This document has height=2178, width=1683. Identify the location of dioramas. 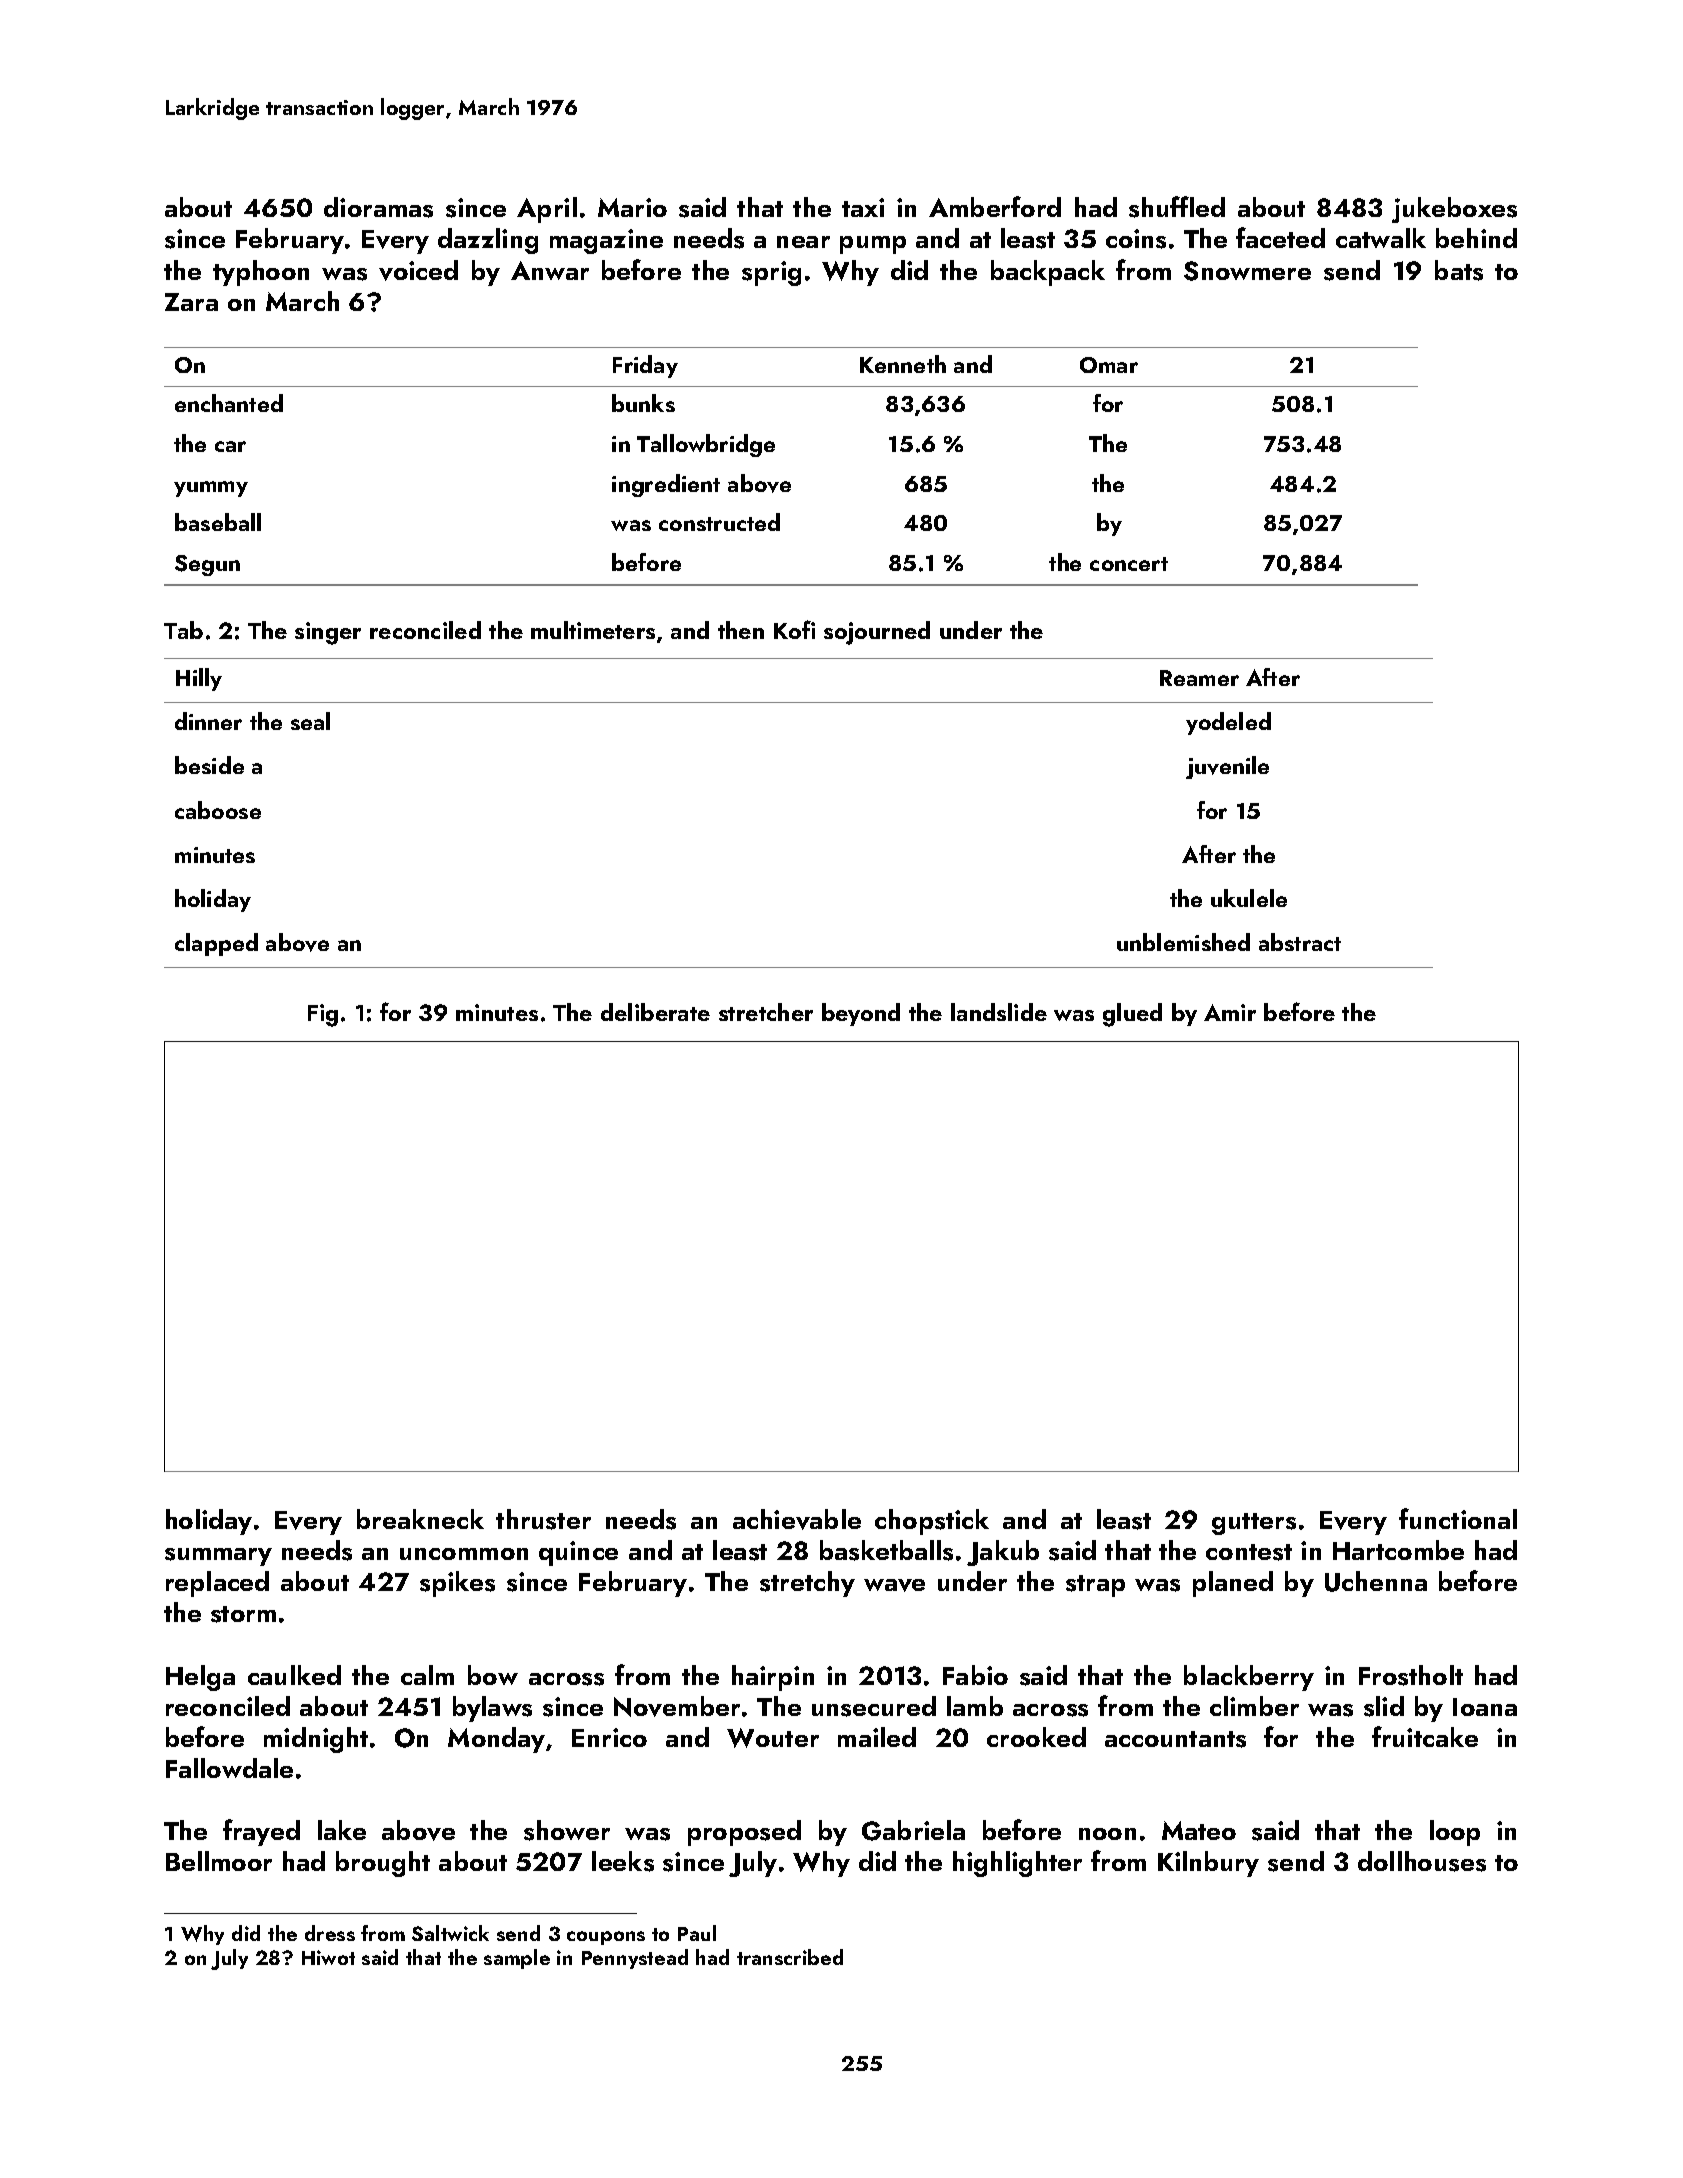
(378, 207).
